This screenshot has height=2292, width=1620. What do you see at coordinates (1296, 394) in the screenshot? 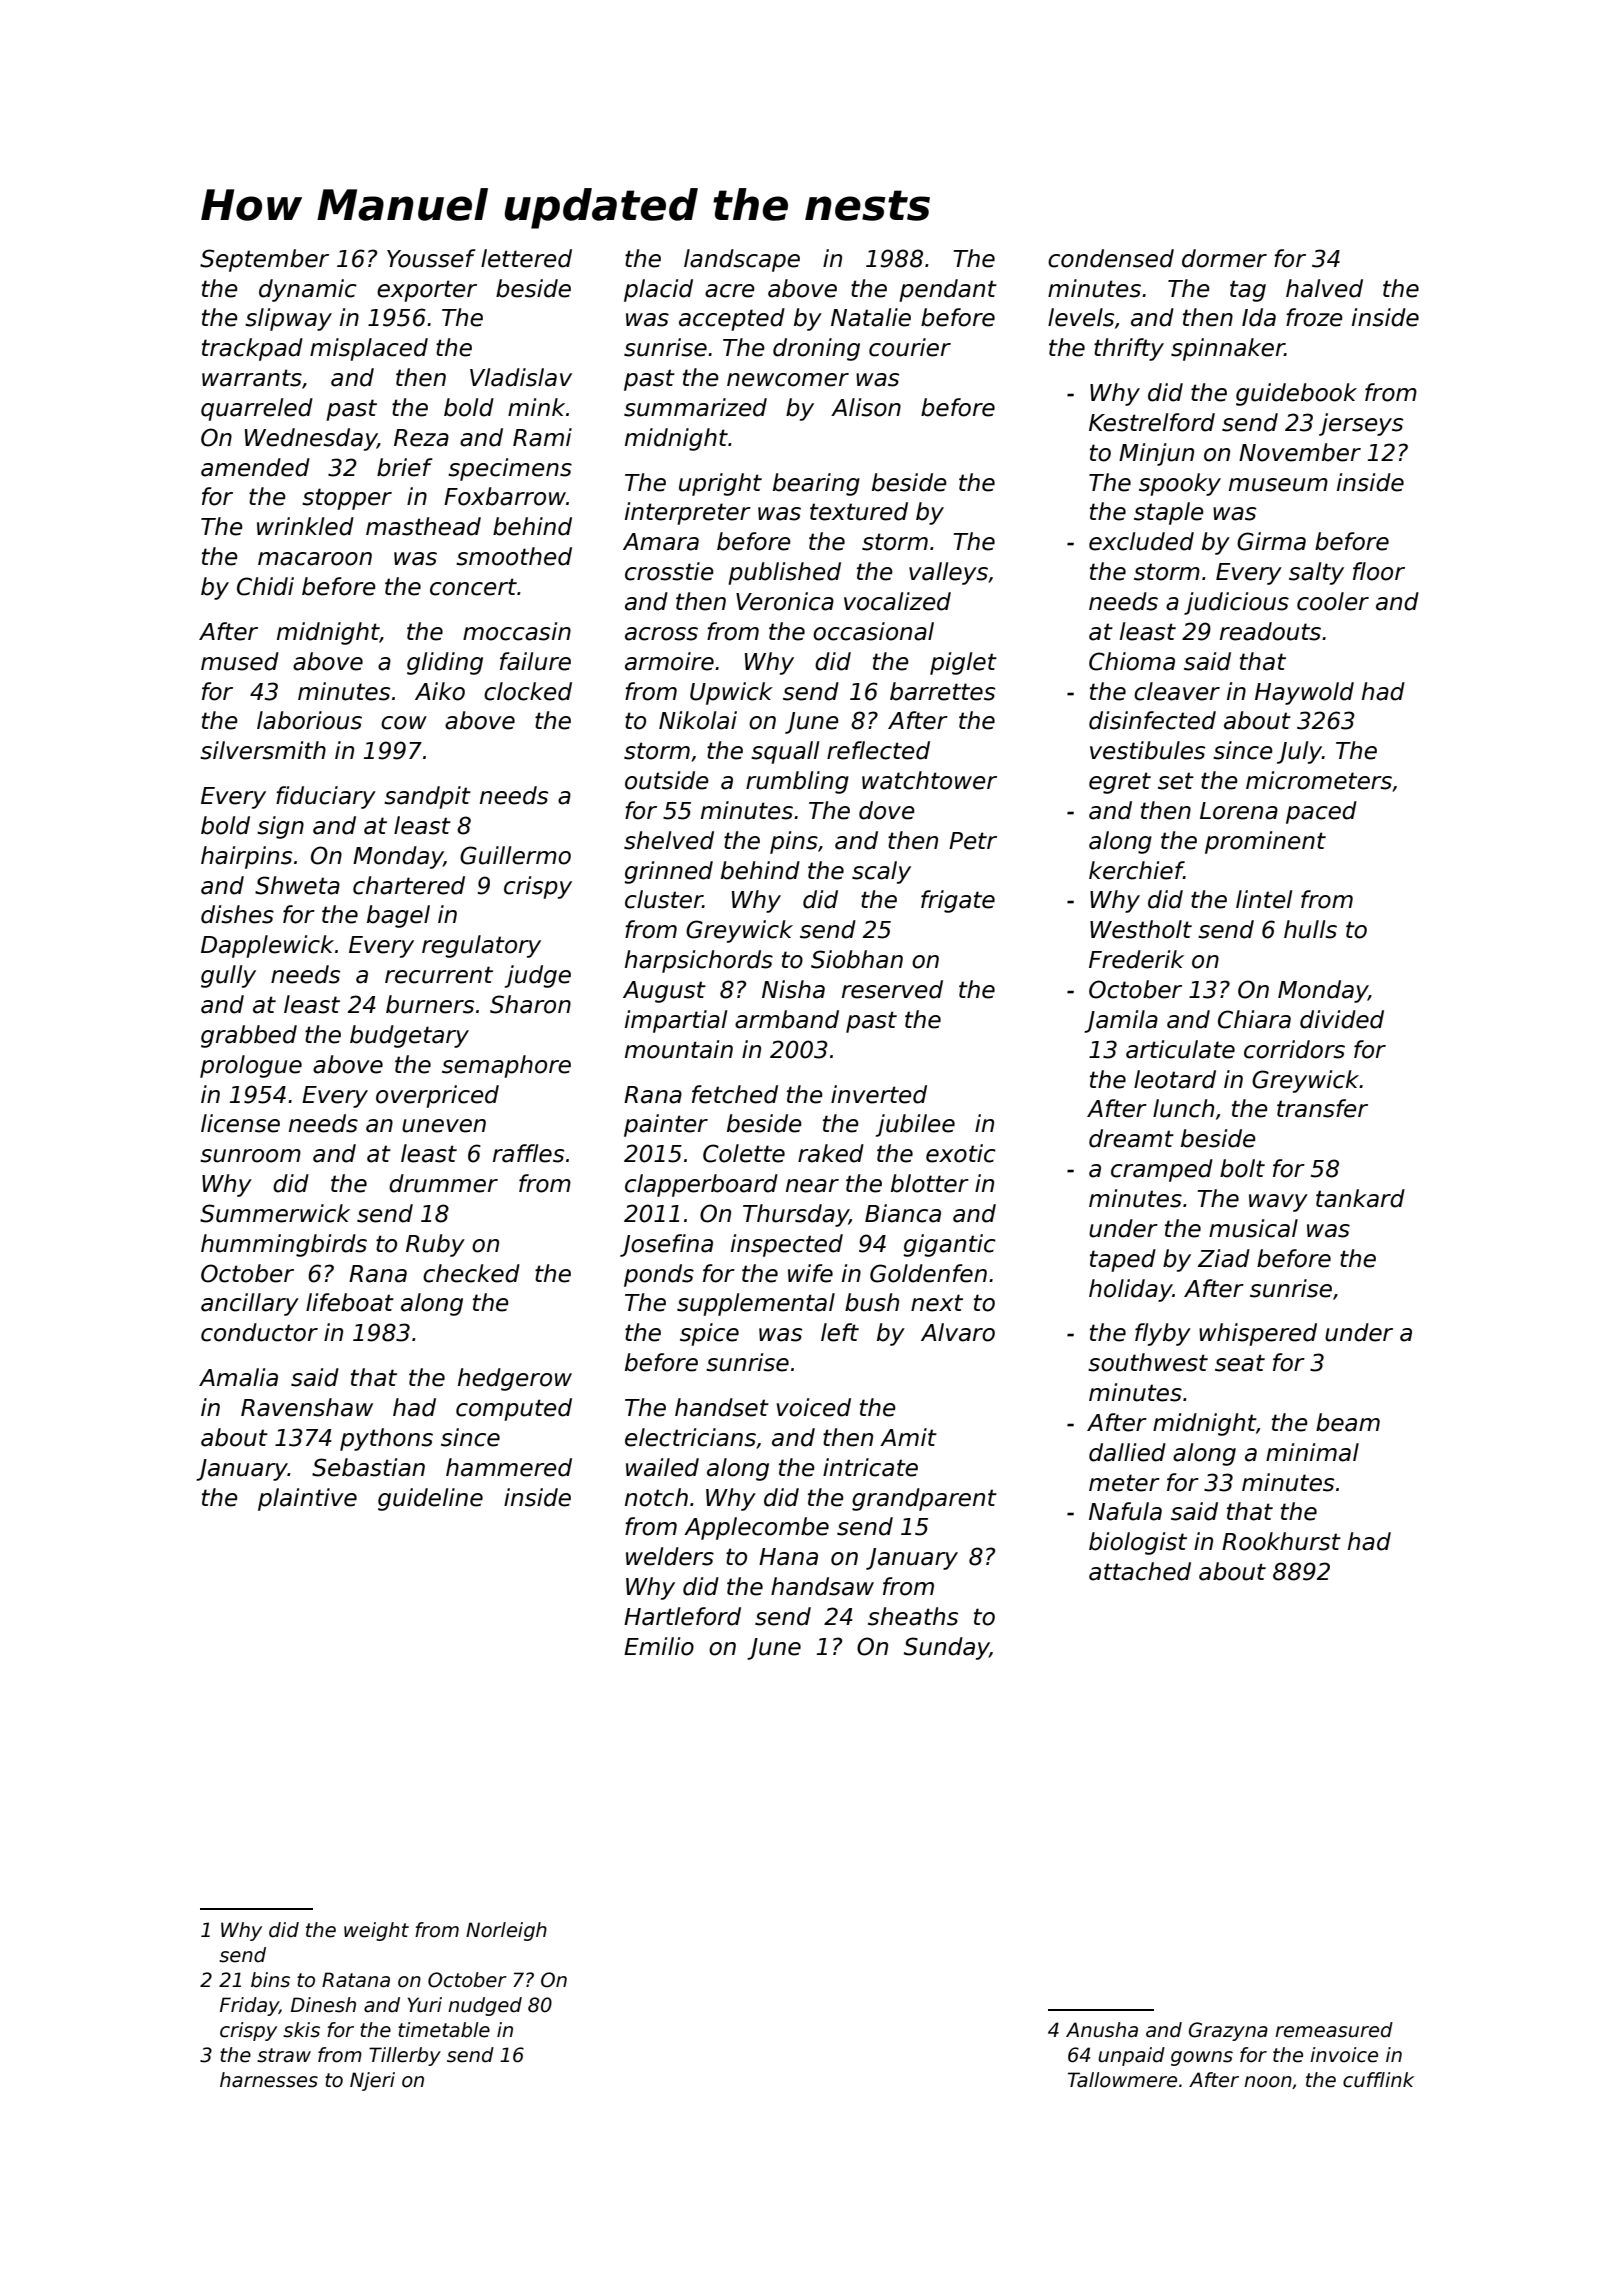
I see `guidebook` at bounding box center [1296, 394].
